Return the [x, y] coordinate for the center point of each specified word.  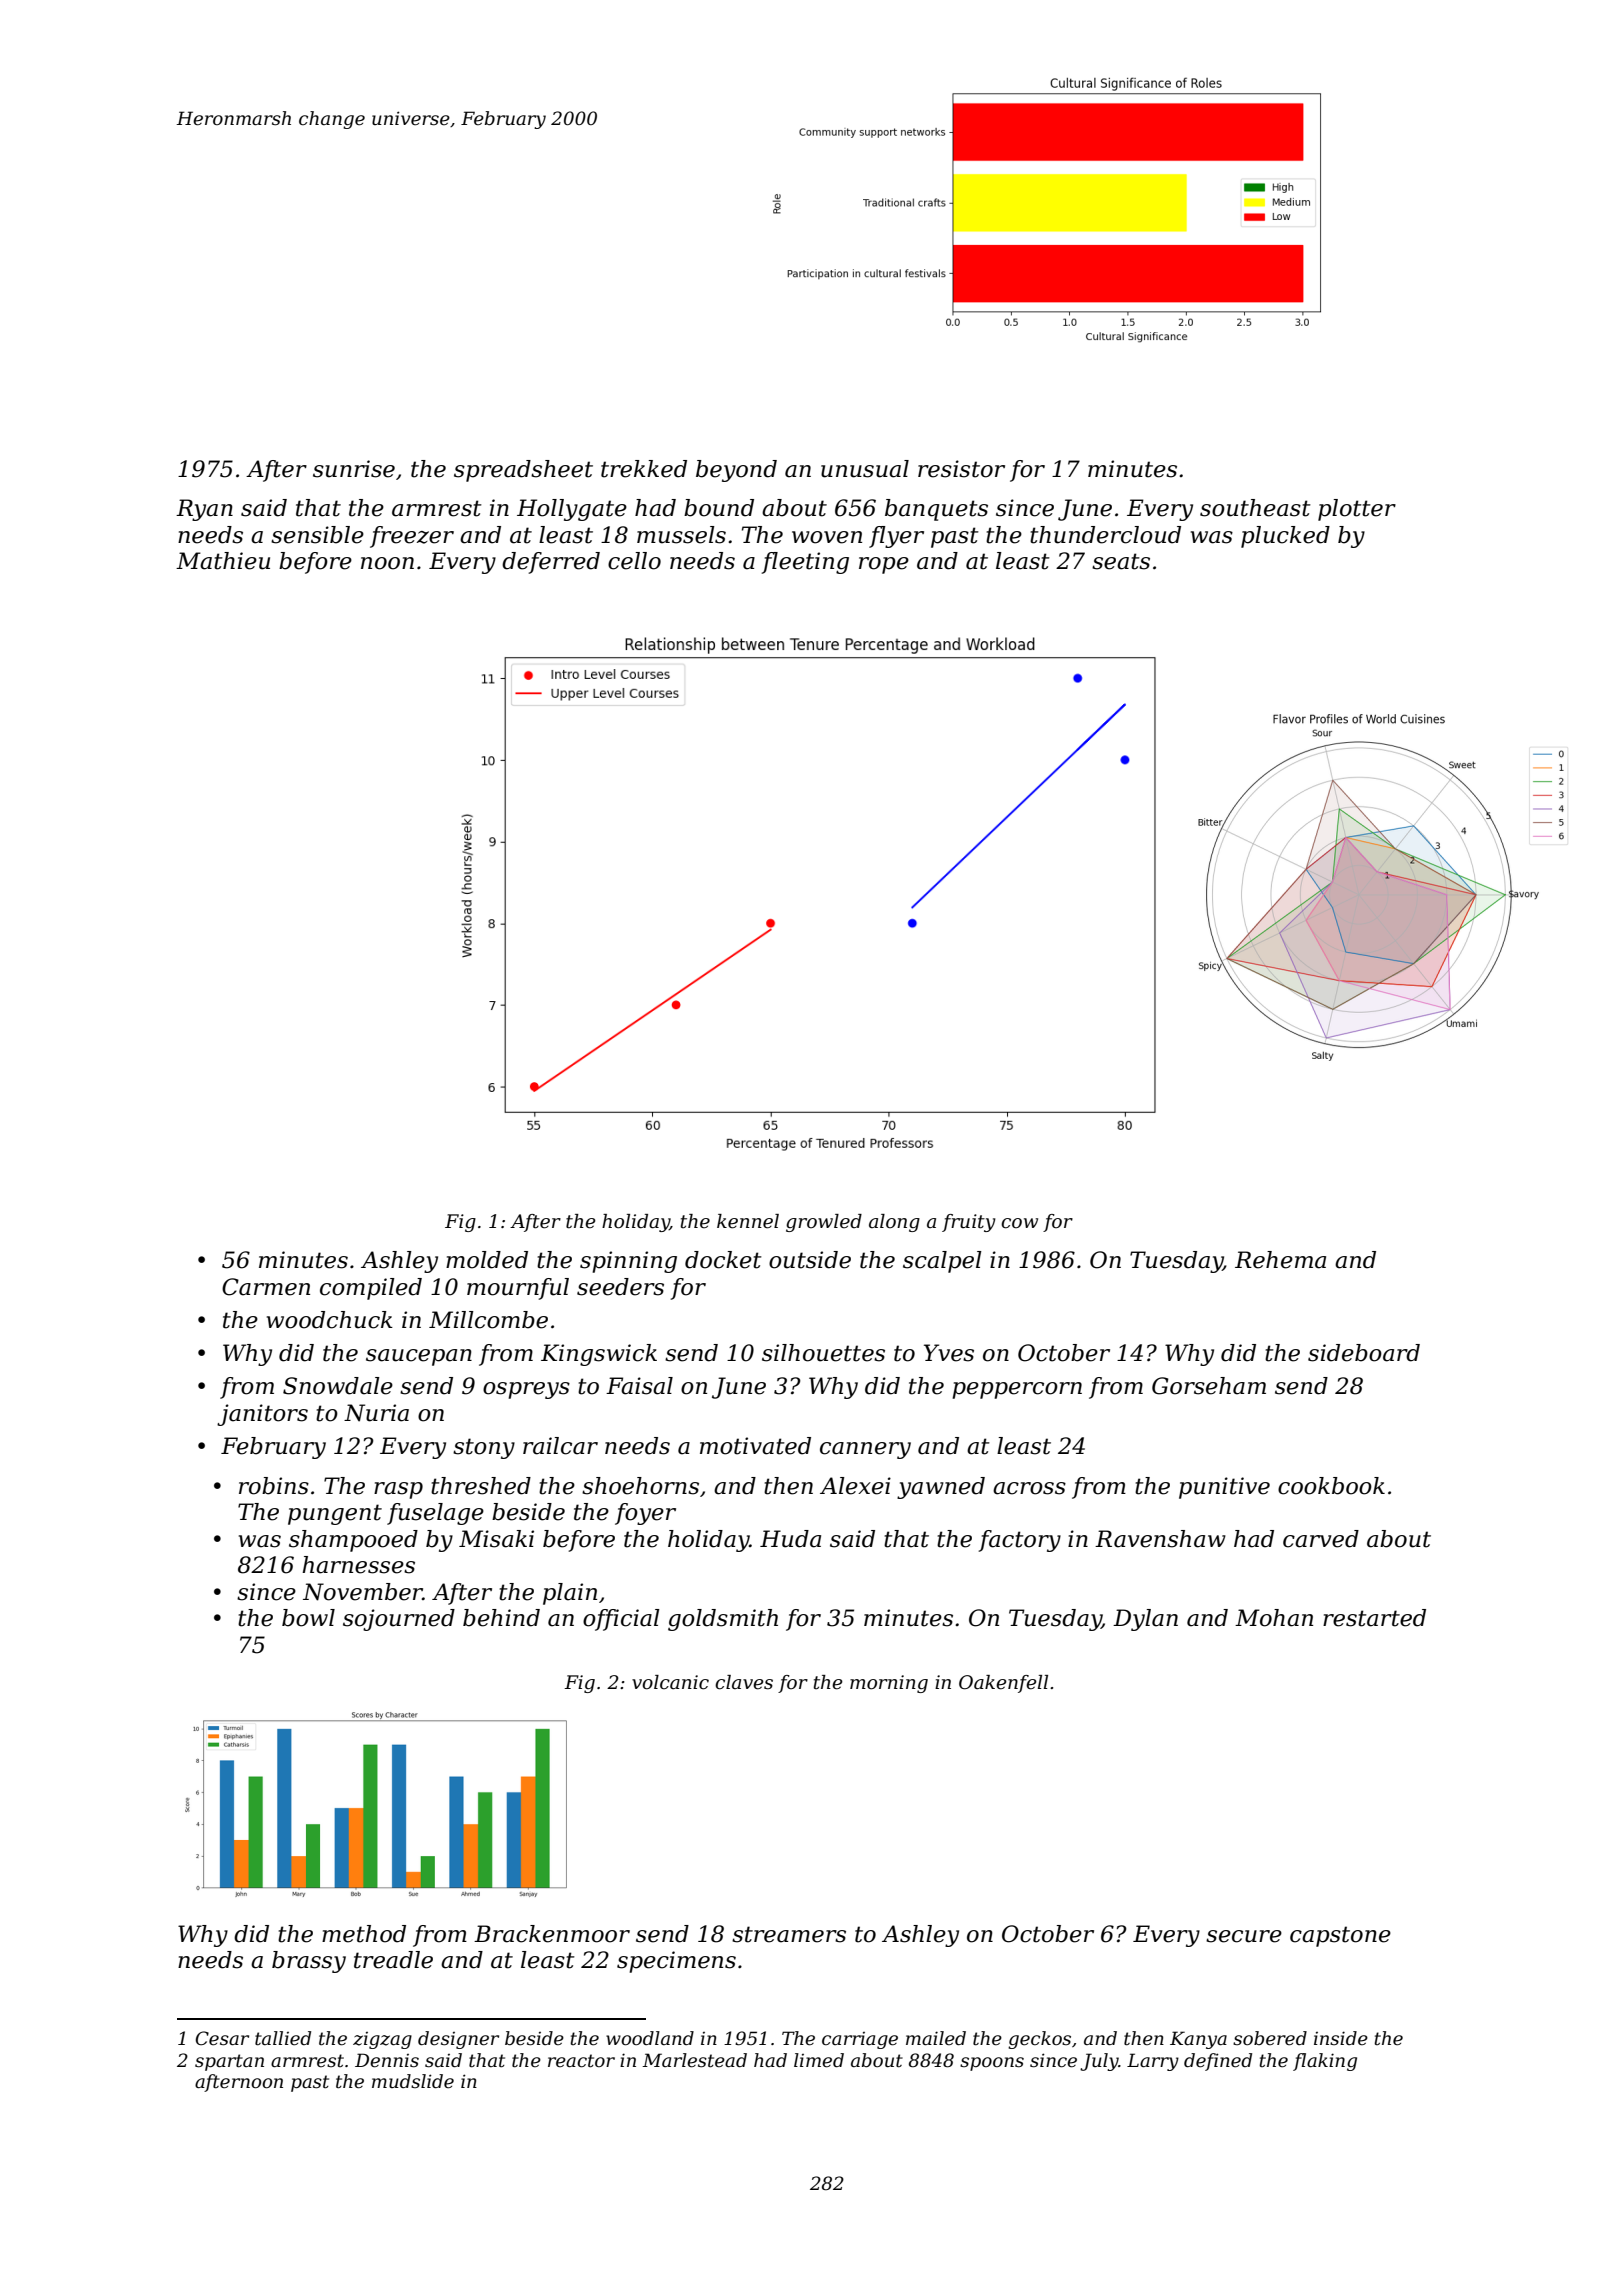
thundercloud [1105, 535]
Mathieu [223, 561]
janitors [262, 1415]
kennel [748, 1221]
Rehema [1280, 1260]
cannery [865, 1450]
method [364, 1934]
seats [1121, 561]
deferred [551, 563]
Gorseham [1209, 1386]
